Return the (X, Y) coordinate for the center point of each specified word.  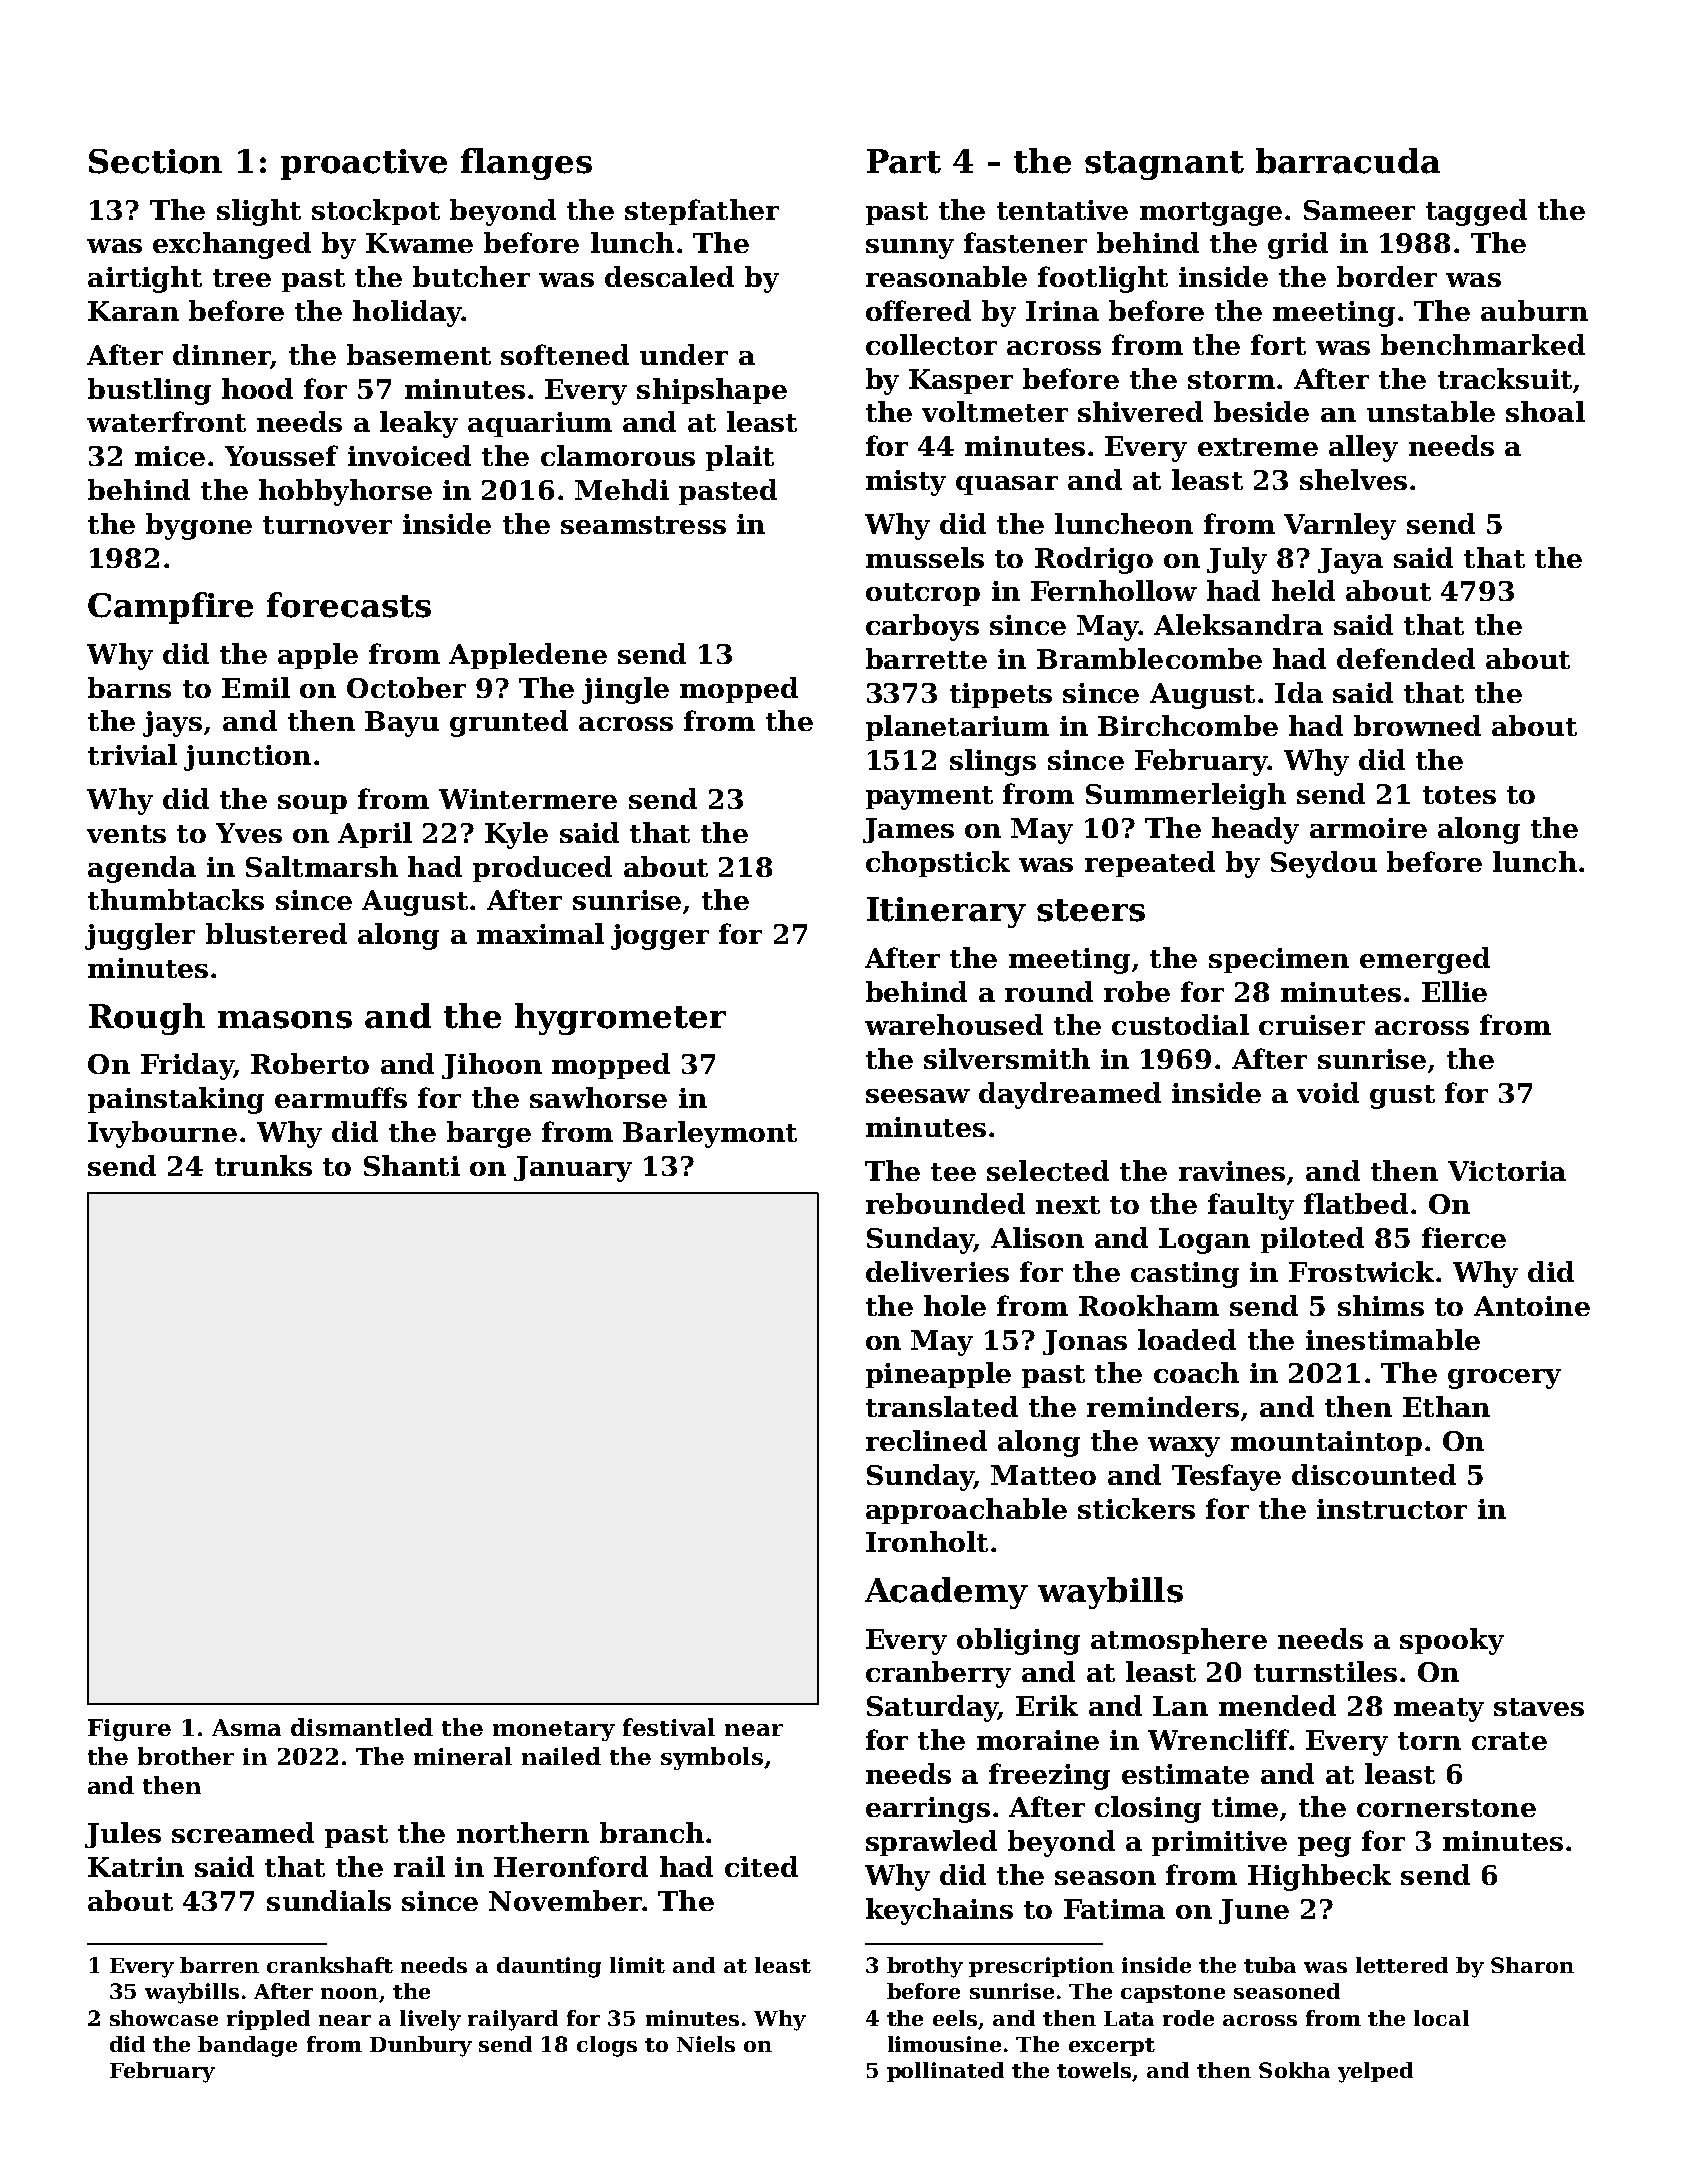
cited (761, 1866)
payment (929, 798)
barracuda (1348, 161)
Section (155, 161)
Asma (246, 1727)
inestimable (1393, 1339)
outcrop (923, 594)
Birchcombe (1188, 725)
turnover (327, 525)
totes (1459, 795)
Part (904, 161)
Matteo (1043, 1475)
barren (219, 1965)
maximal (540, 933)
